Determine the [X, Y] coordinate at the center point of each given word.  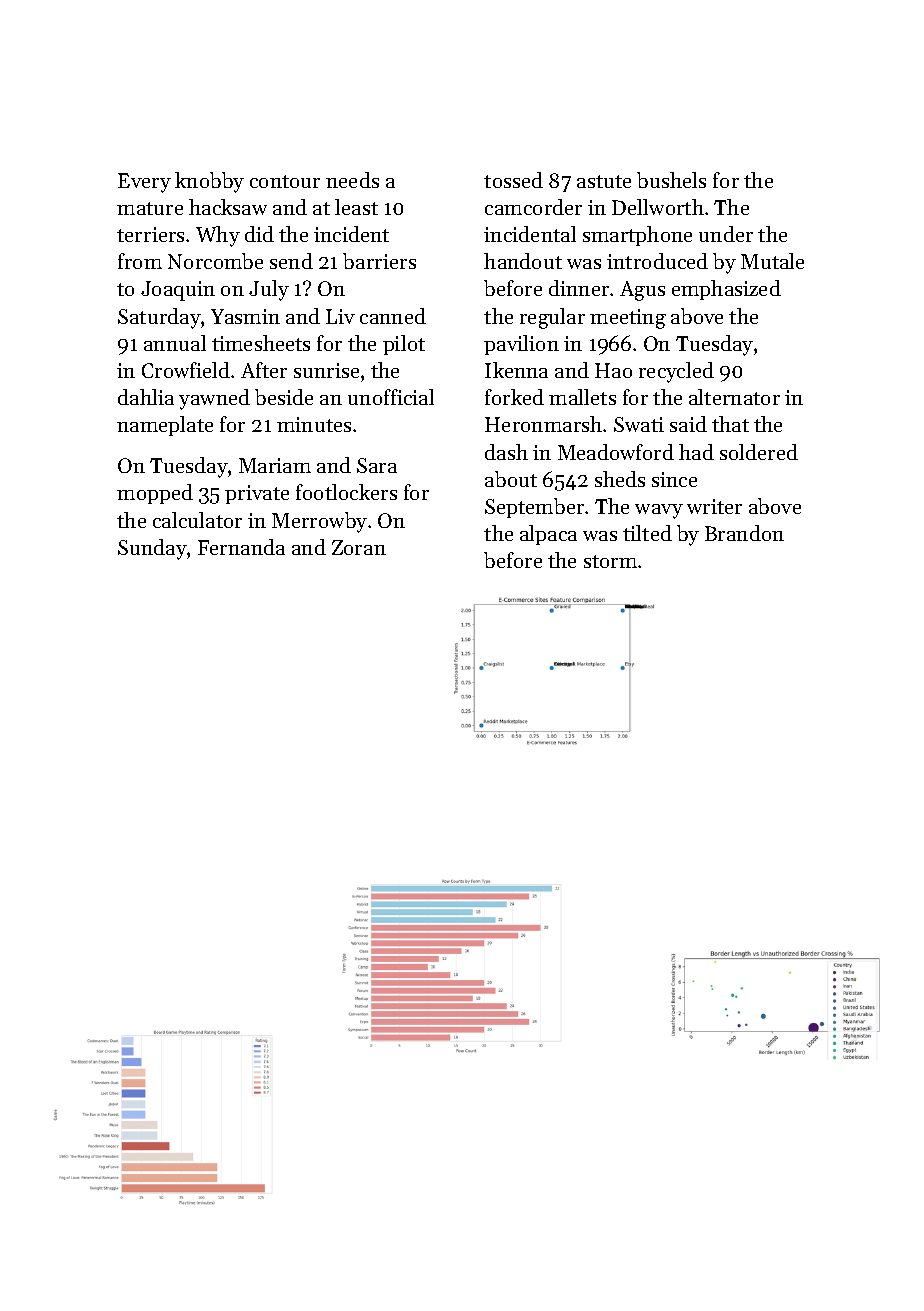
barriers [379, 261]
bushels [671, 180]
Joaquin [178, 291]
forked [514, 397]
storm [610, 561]
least [356, 207]
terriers [150, 234]
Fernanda [241, 547]
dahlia [146, 397]
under [726, 234]
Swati [639, 424]
